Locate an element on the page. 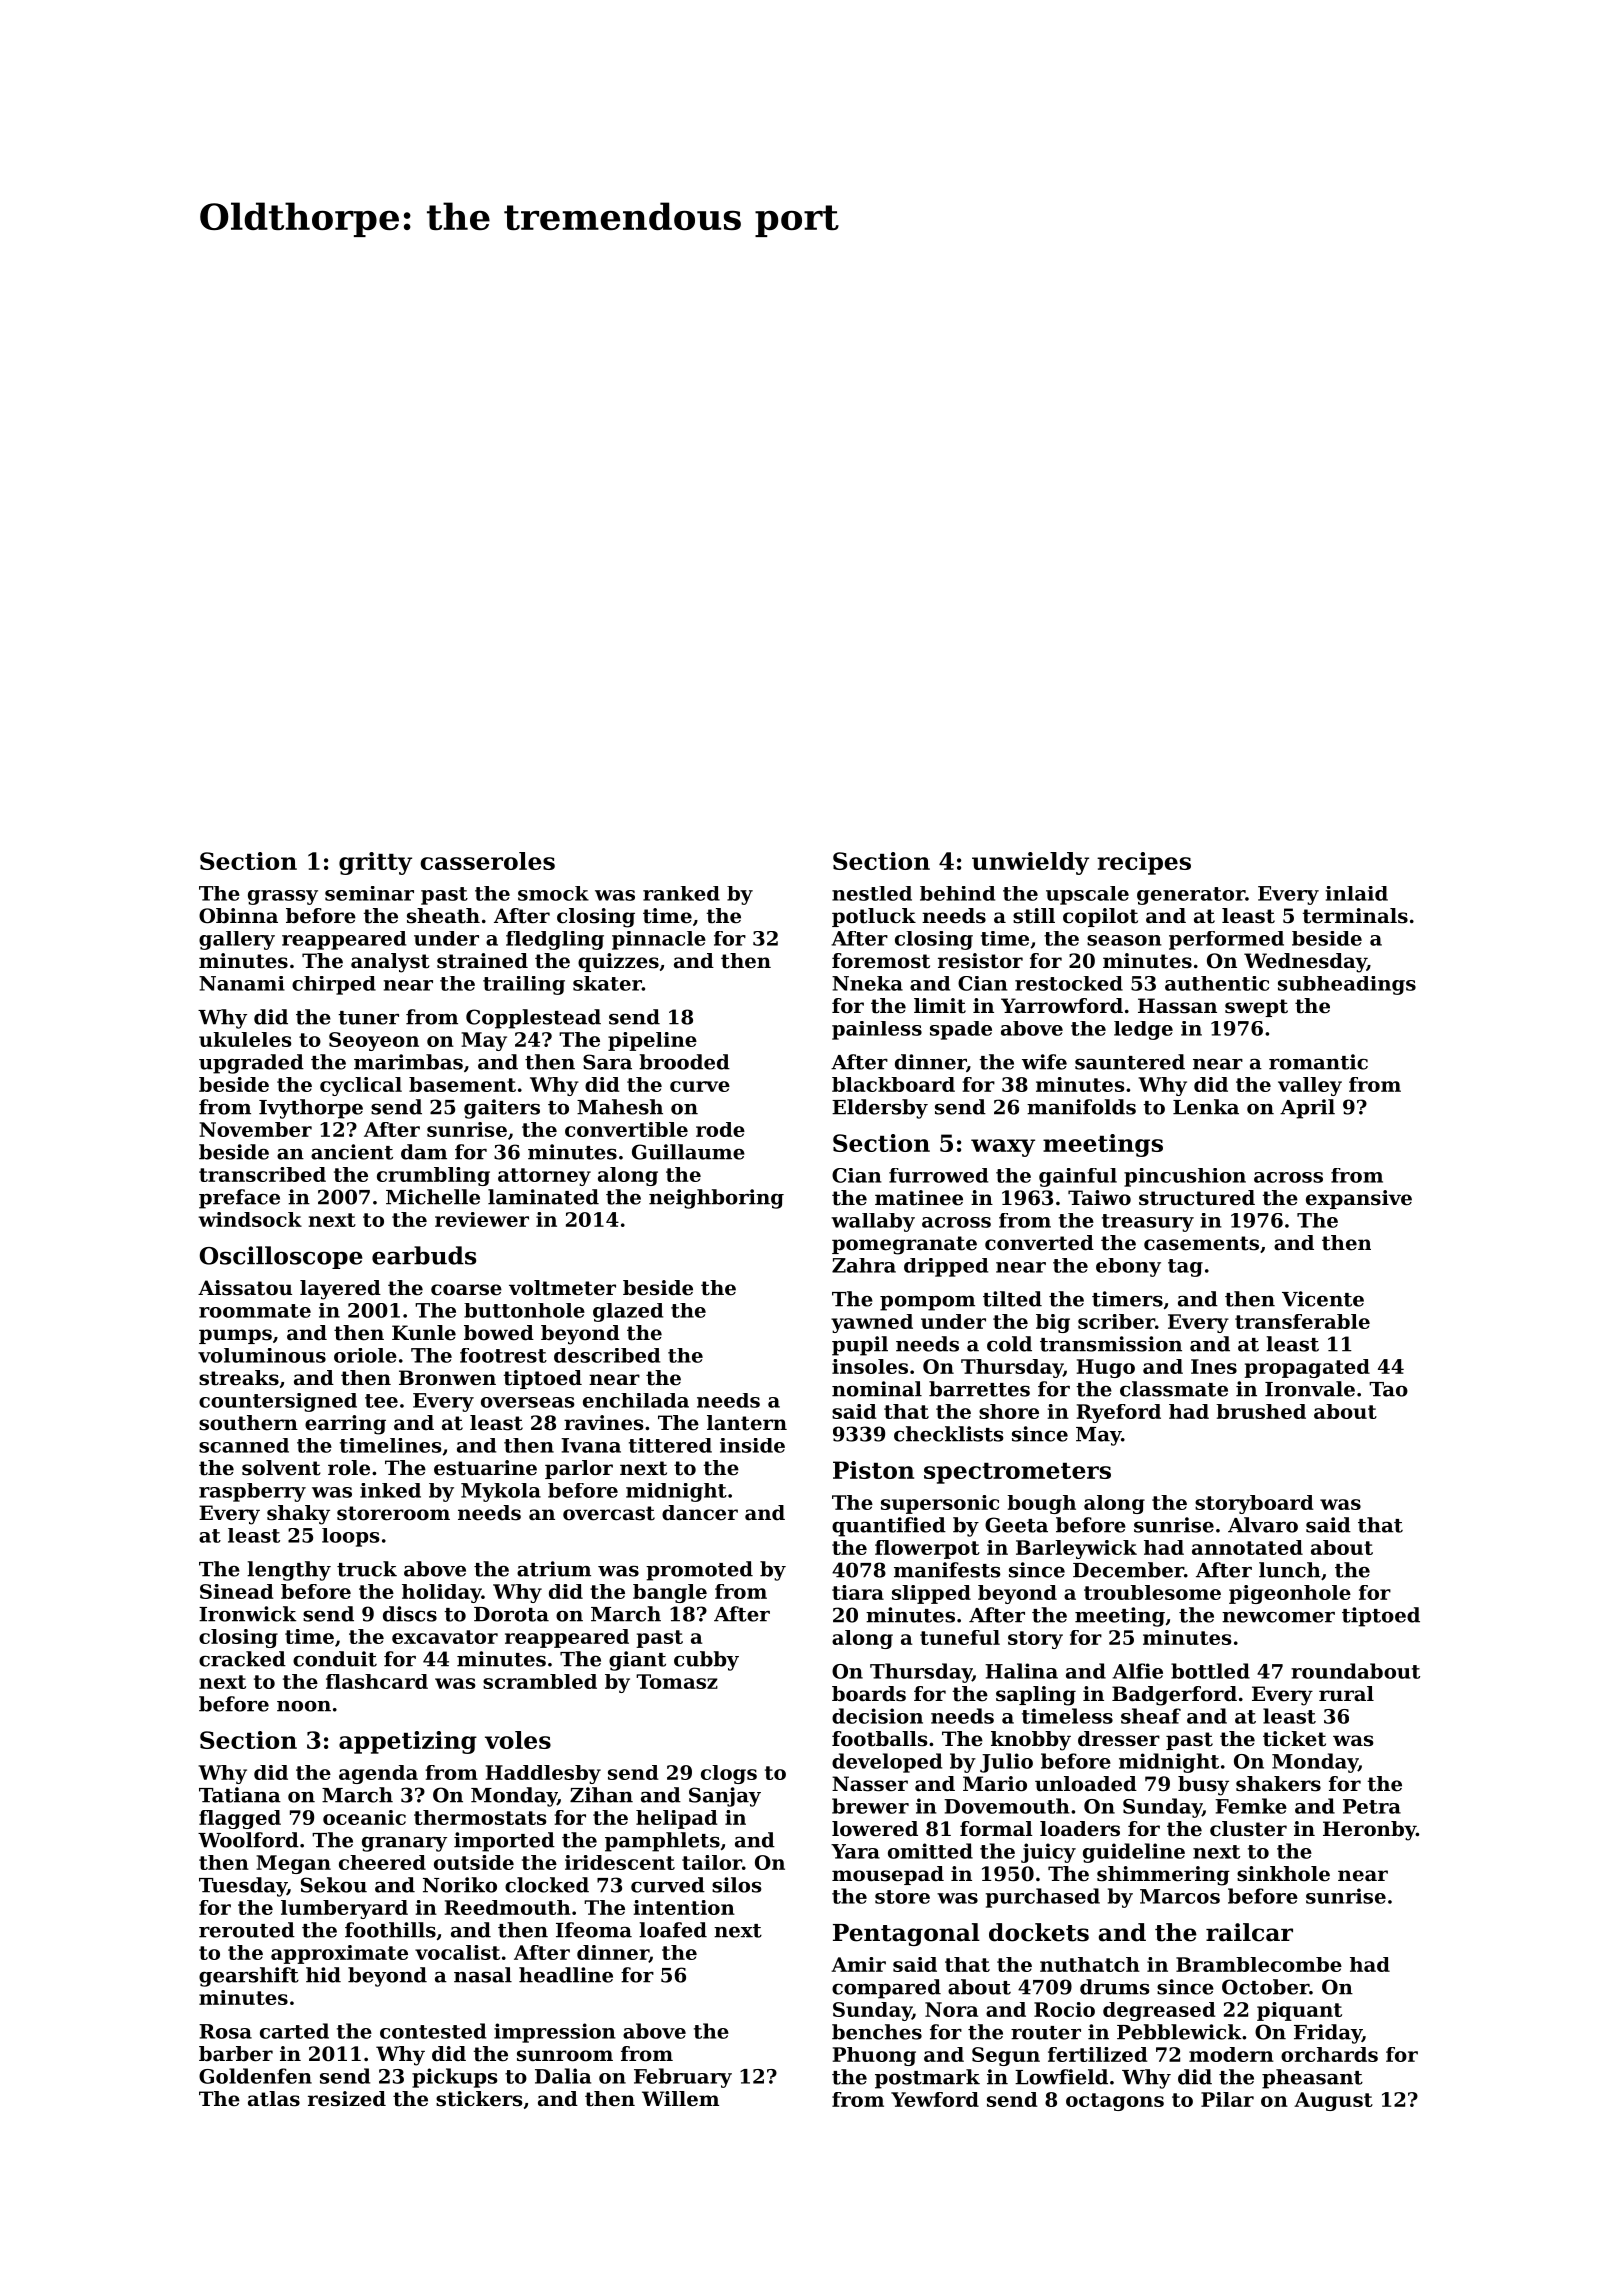  rode is located at coordinates (720, 1129).
